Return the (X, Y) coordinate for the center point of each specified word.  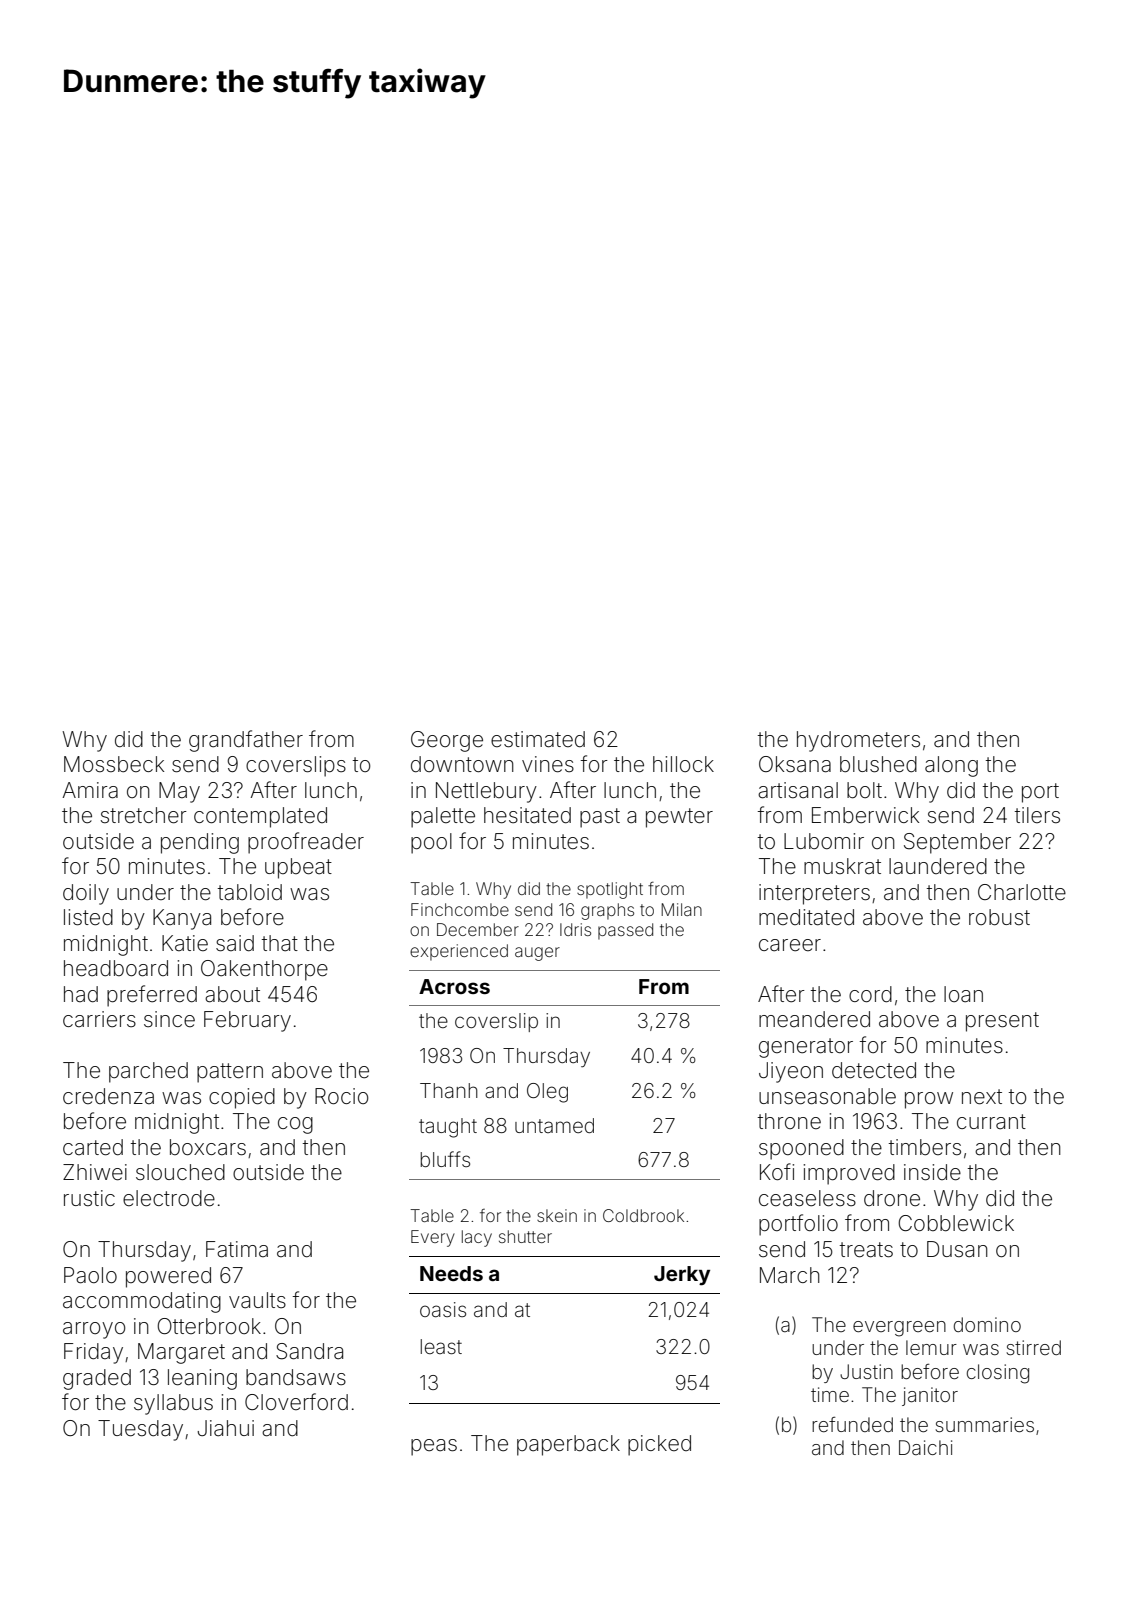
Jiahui (225, 1428)
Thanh (449, 1090)
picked (659, 1445)
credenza (108, 1096)
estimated (538, 739)
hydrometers (858, 741)
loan (963, 994)
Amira (90, 790)
